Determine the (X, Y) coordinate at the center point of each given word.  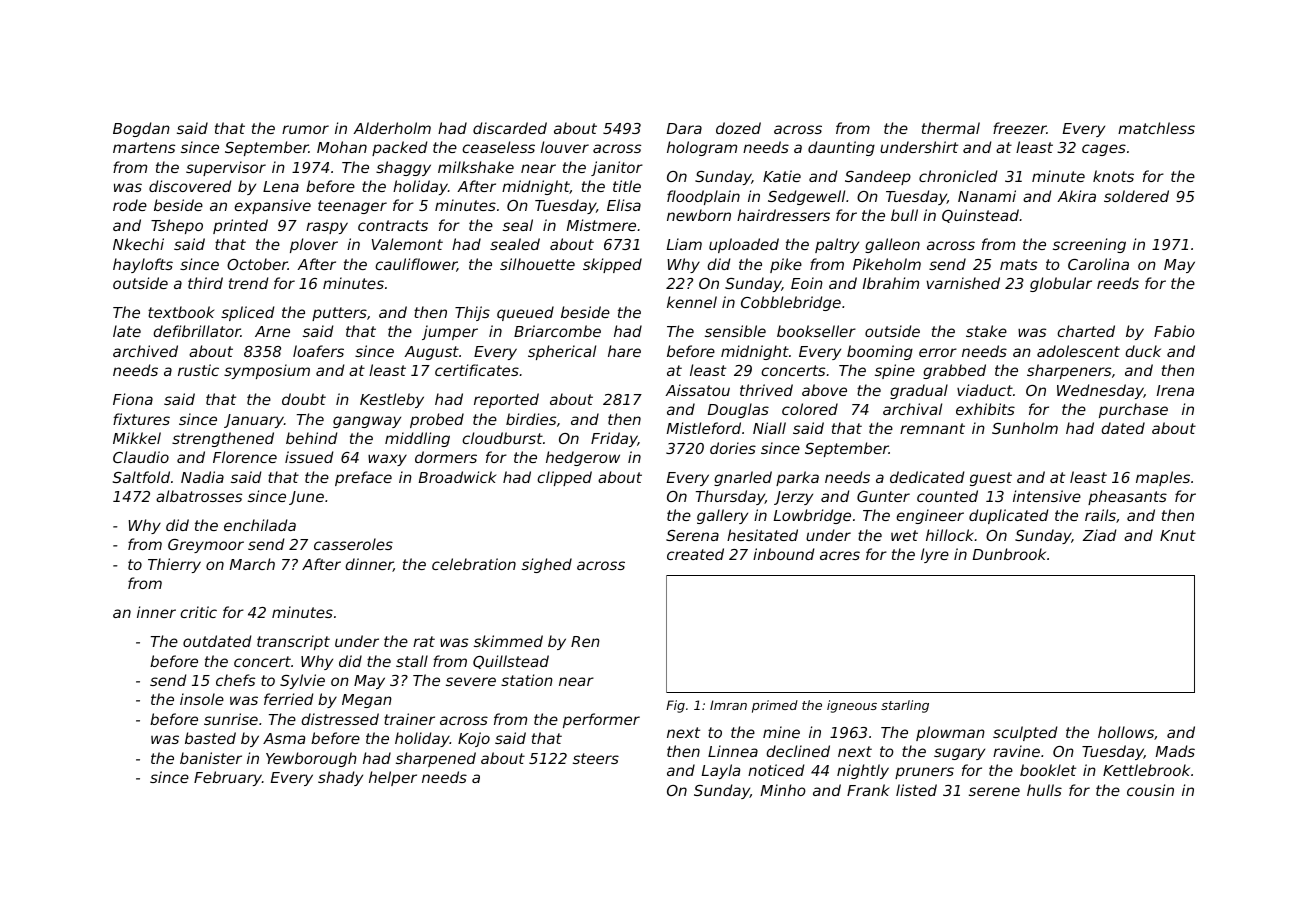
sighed (547, 565)
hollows (1126, 732)
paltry (837, 245)
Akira (1076, 196)
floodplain (703, 197)
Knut (1178, 535)
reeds (1118, 283)
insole (202, 699)
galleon (892, 245)
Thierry (174, 565)
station (527, 680)
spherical (562, 352)
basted (210, 738)
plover (314, 245)
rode (130, 205)
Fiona (133, 399)
